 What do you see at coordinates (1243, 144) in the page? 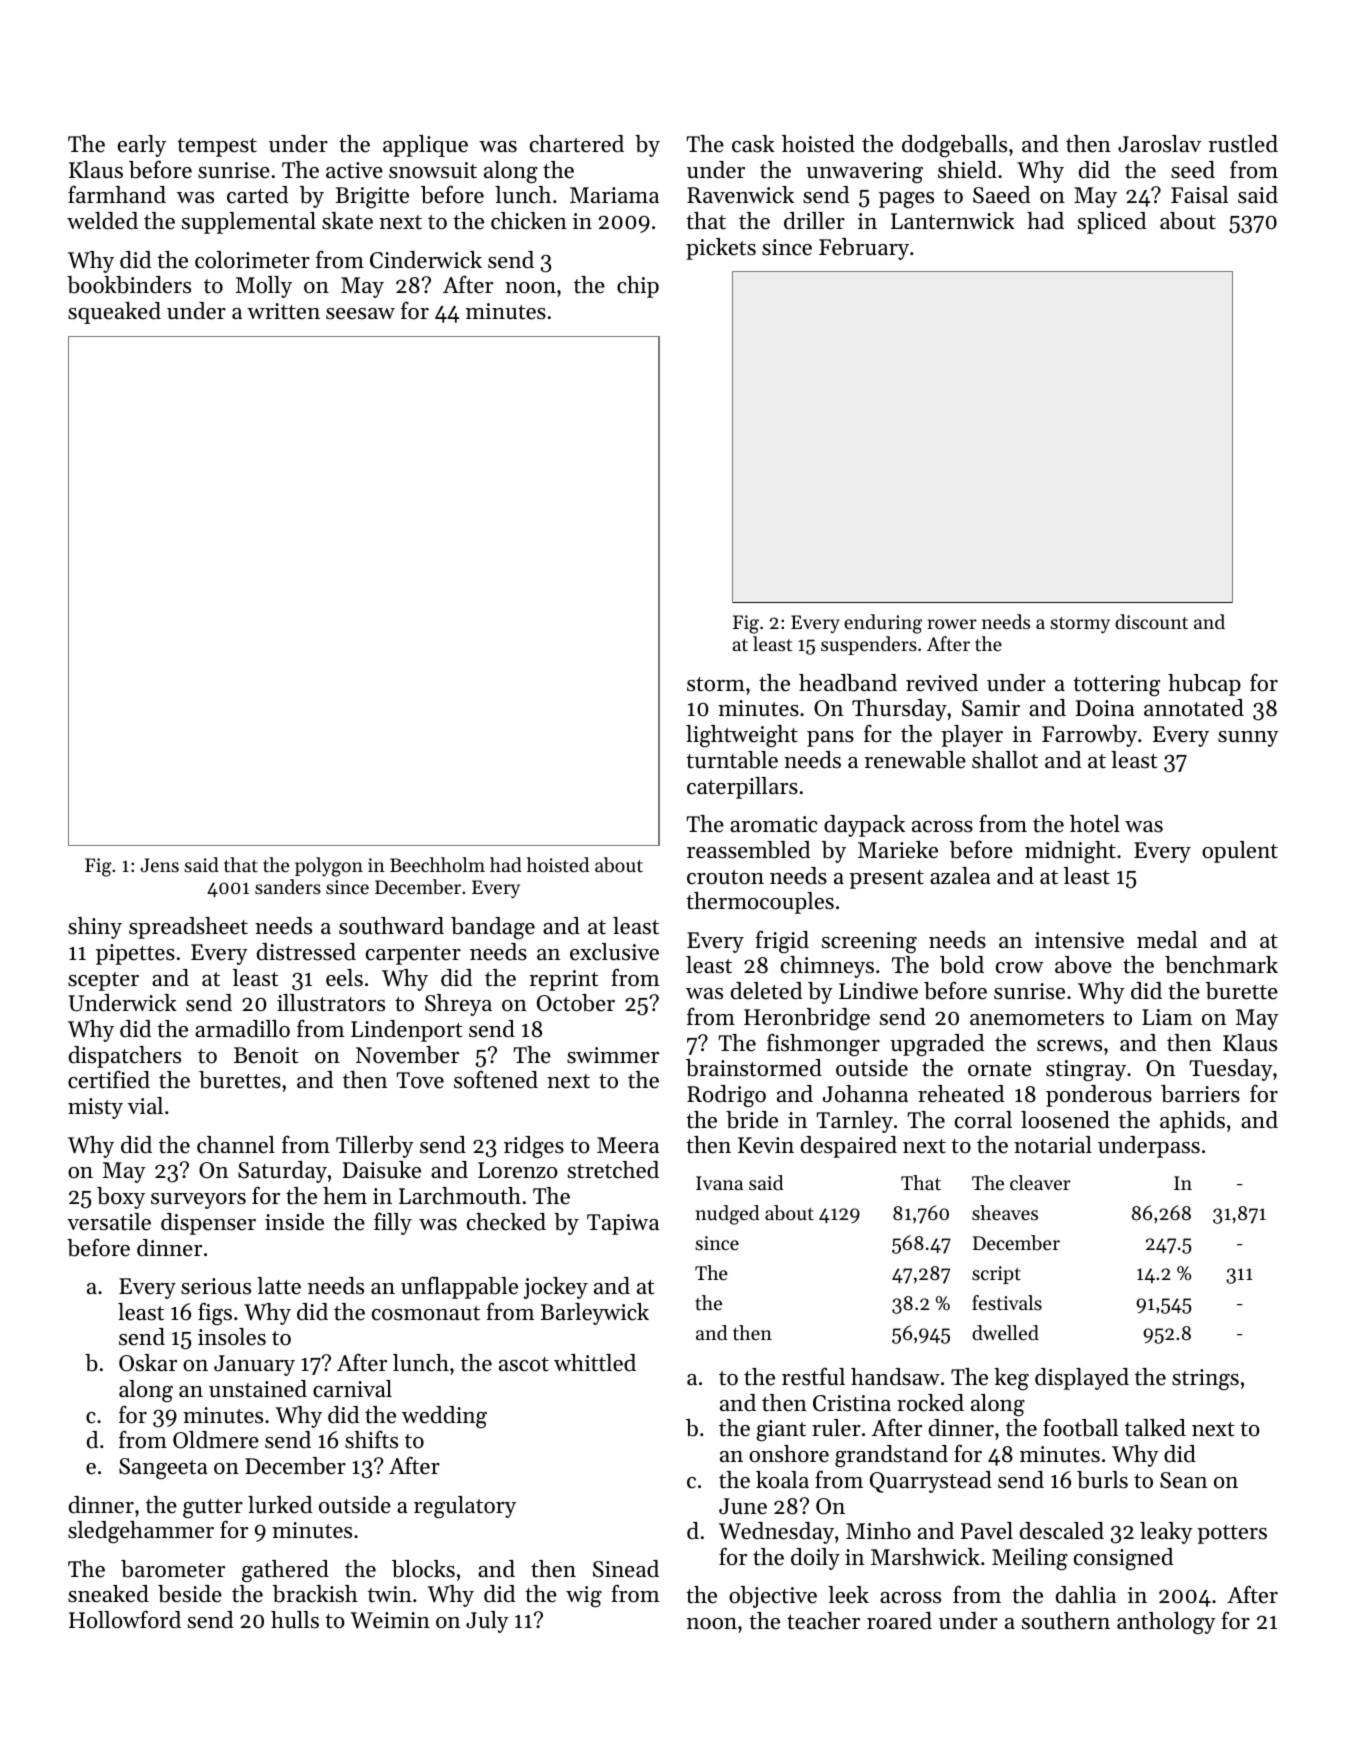
I see `rustled` at bounding box center [1243, 144].
